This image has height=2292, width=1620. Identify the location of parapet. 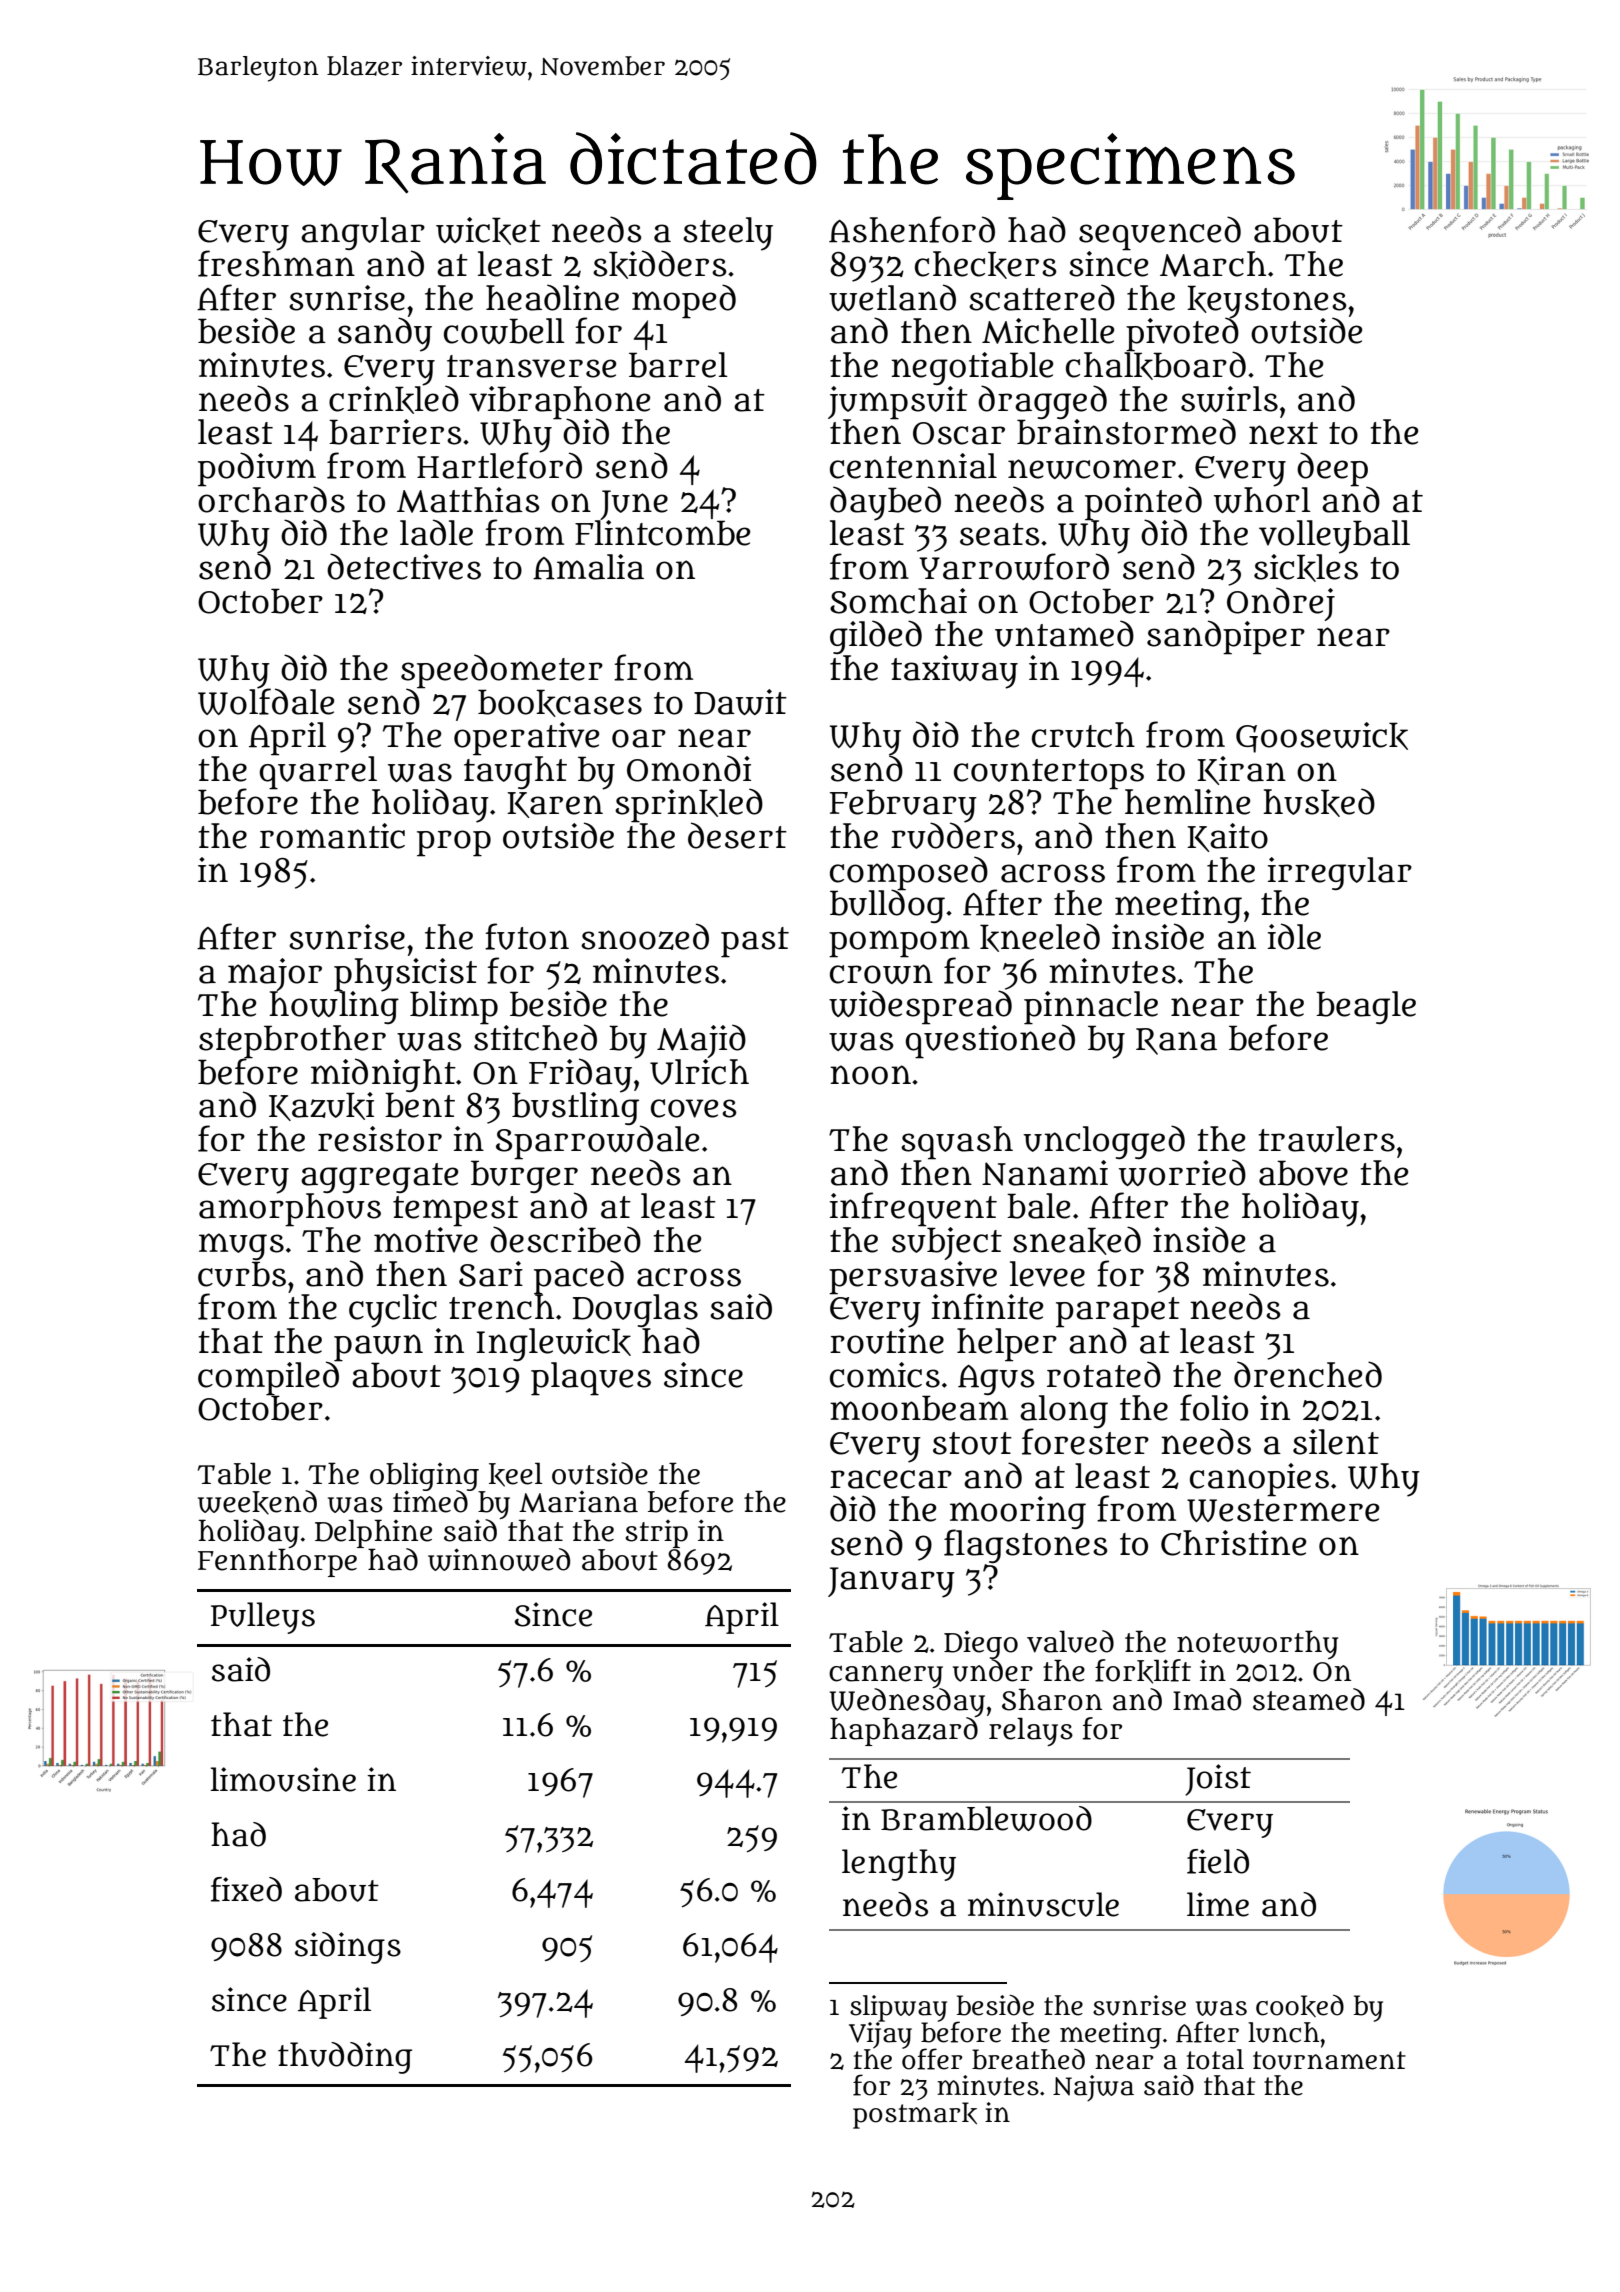
(1118, 1312).
